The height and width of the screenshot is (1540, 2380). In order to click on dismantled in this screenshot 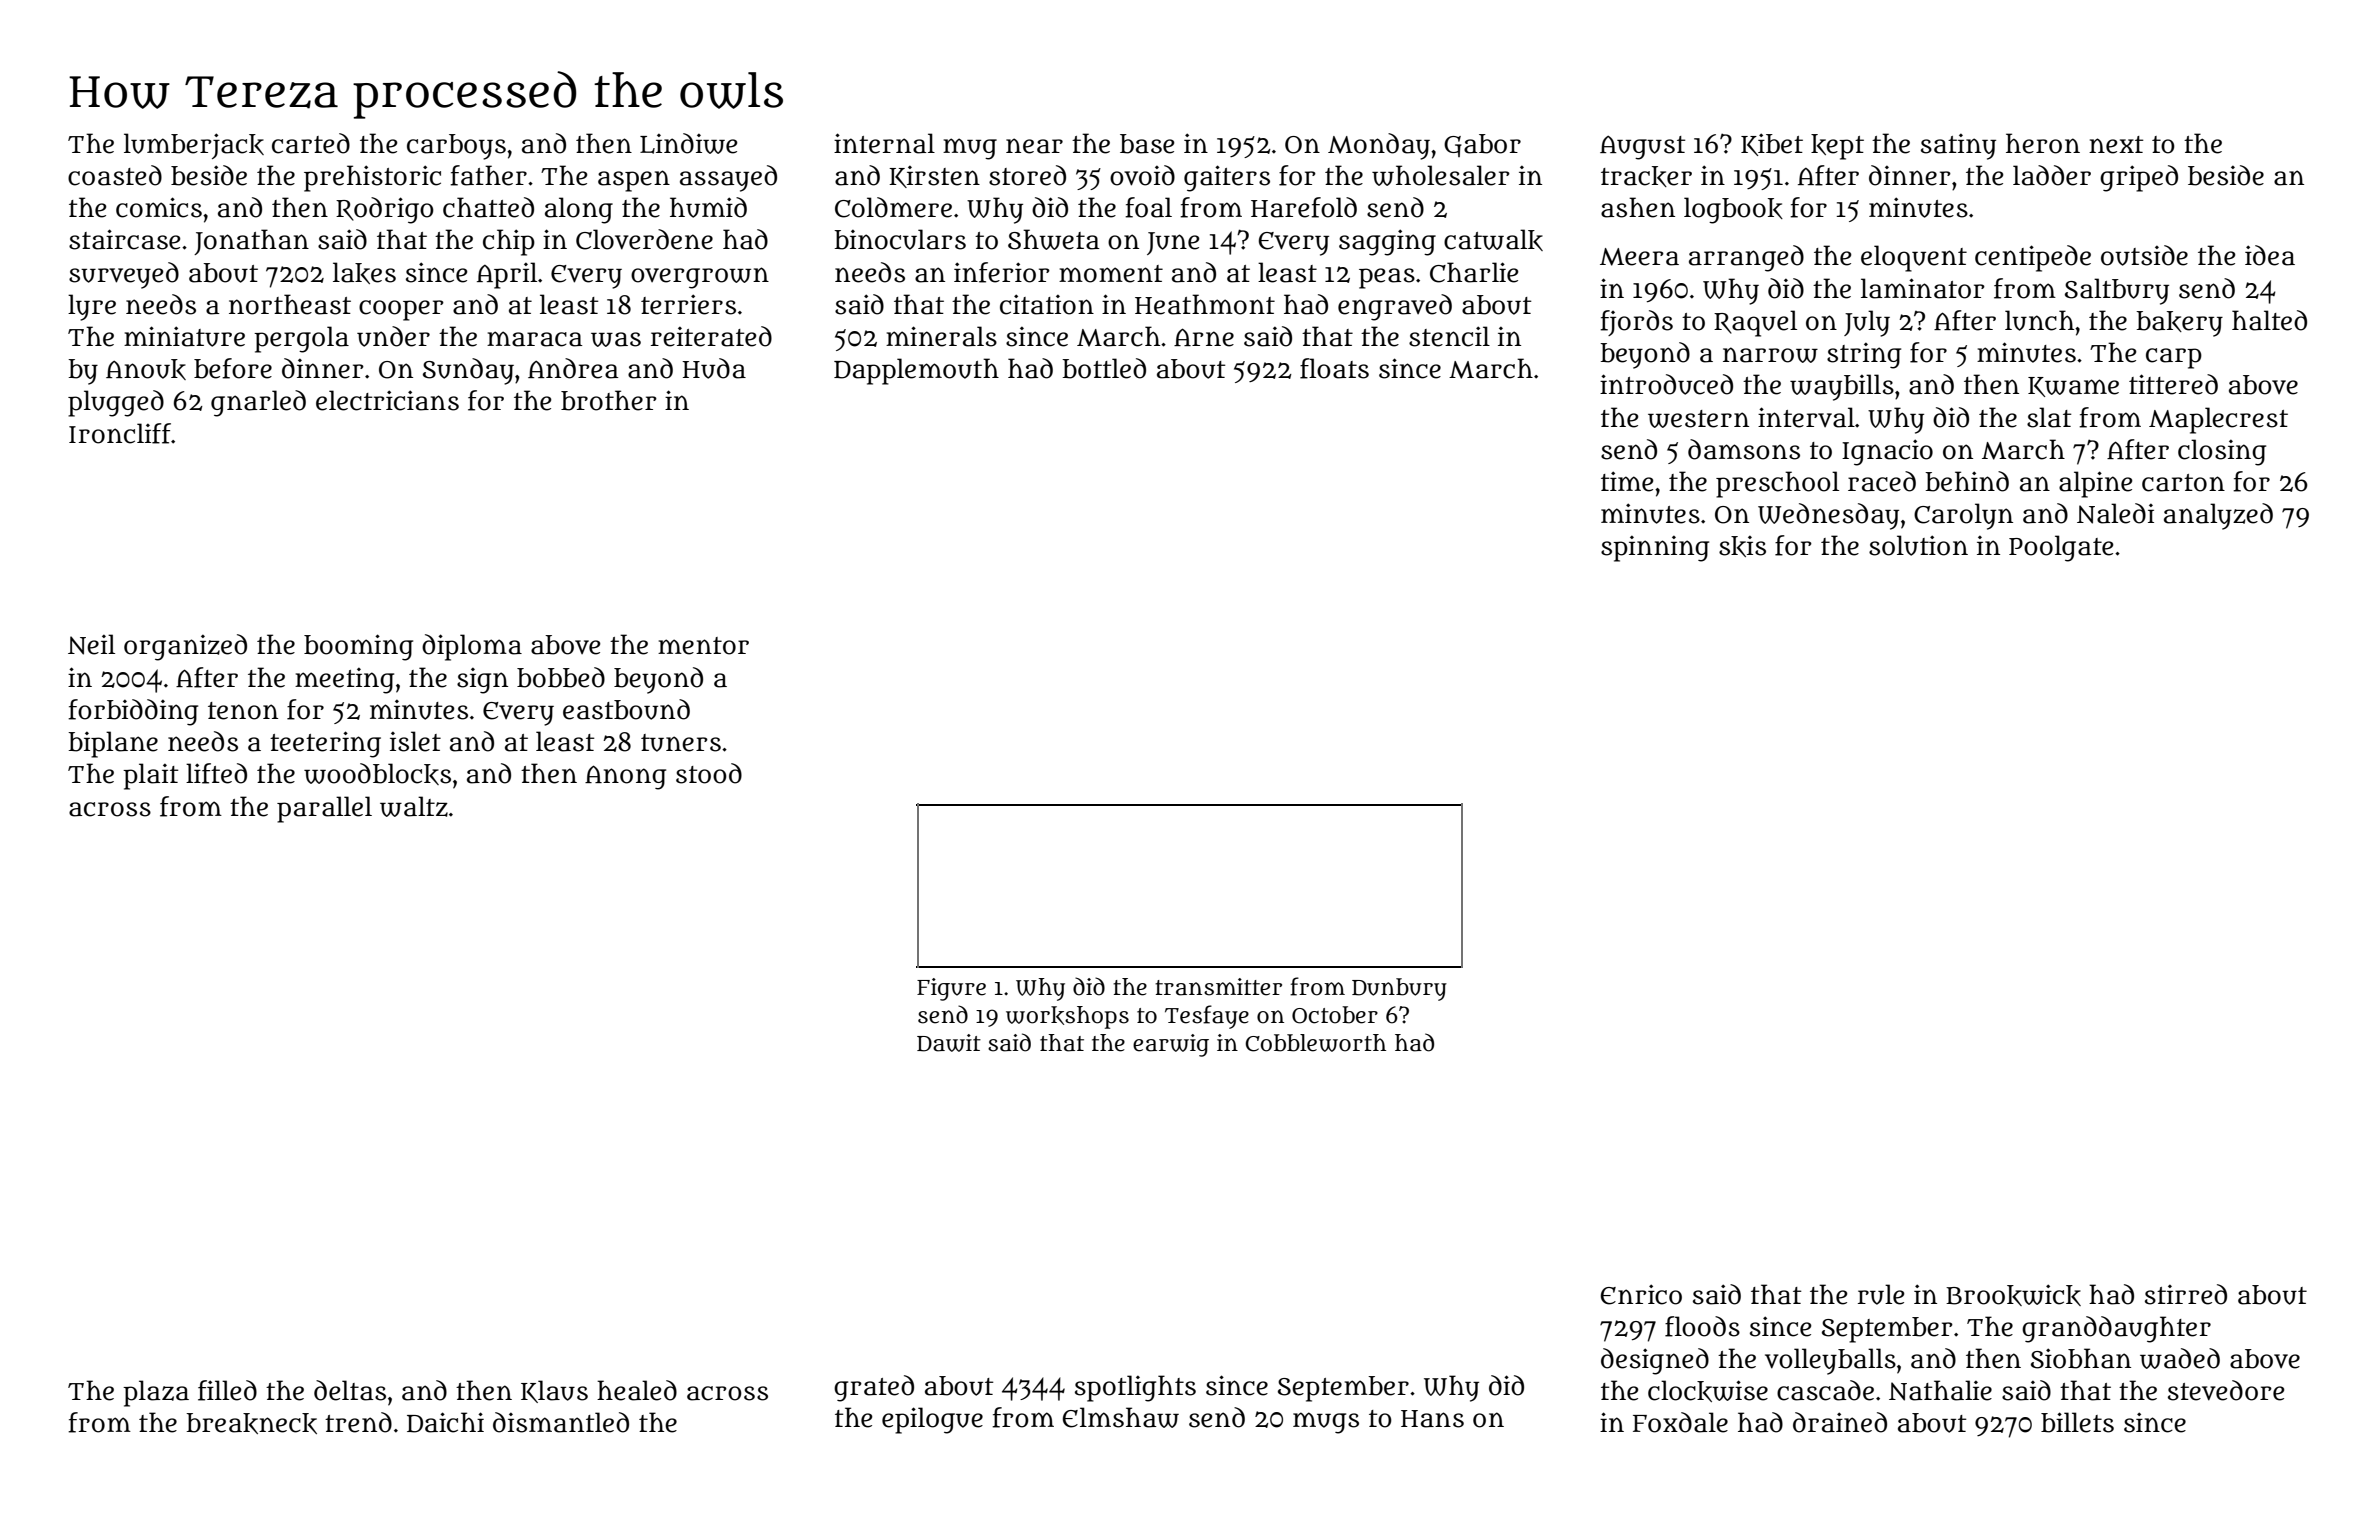, I will do `click(561, 1422)`.
